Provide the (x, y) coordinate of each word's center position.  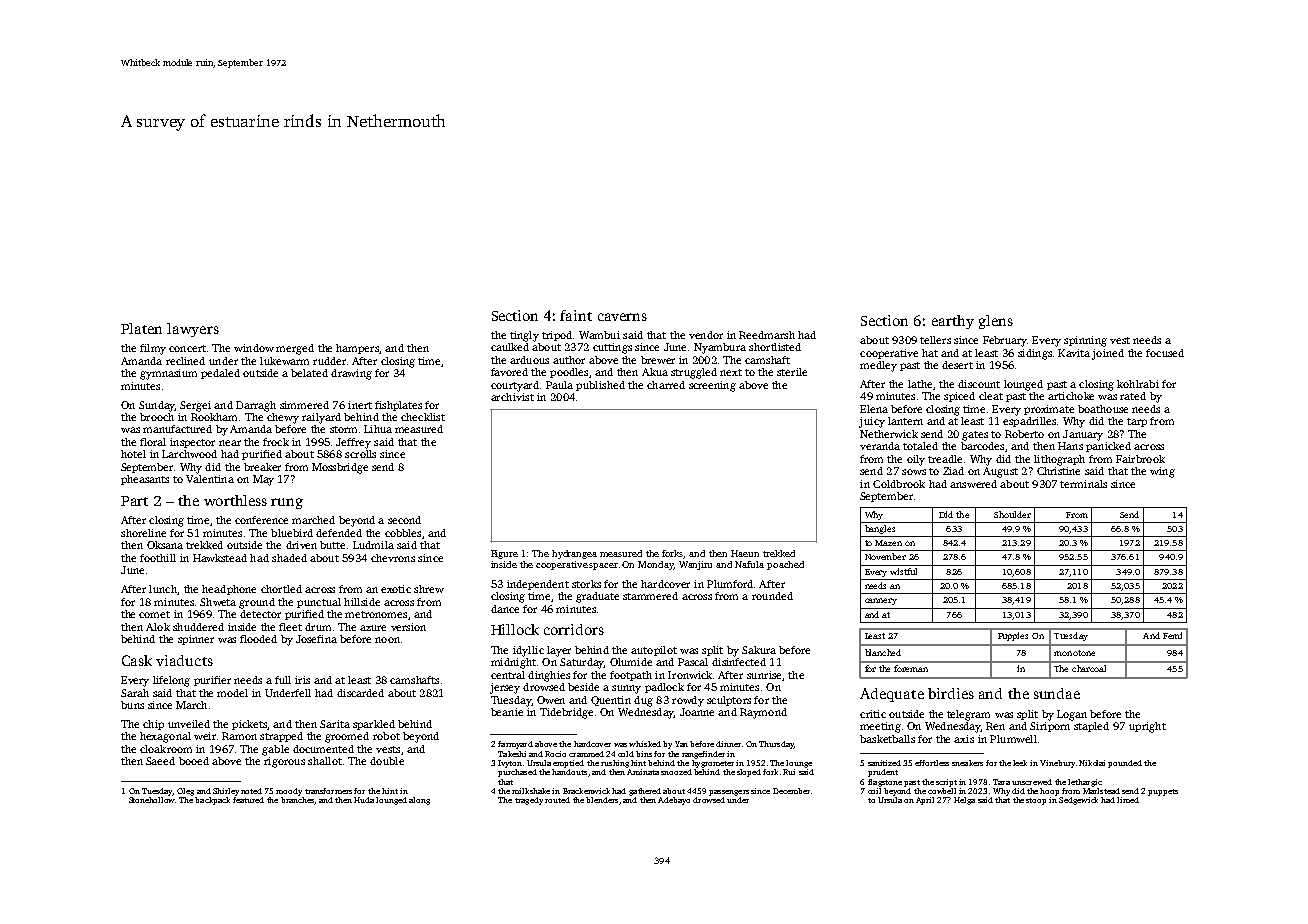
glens (996, 322)
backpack (212, 801)
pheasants (145, 480)
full (283, 680)
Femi (1172, 635)
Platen (141, 328)
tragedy (529, 801)
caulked (510, 347)
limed (1128, 800)
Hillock (515, 629)
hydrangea (574, 554)
